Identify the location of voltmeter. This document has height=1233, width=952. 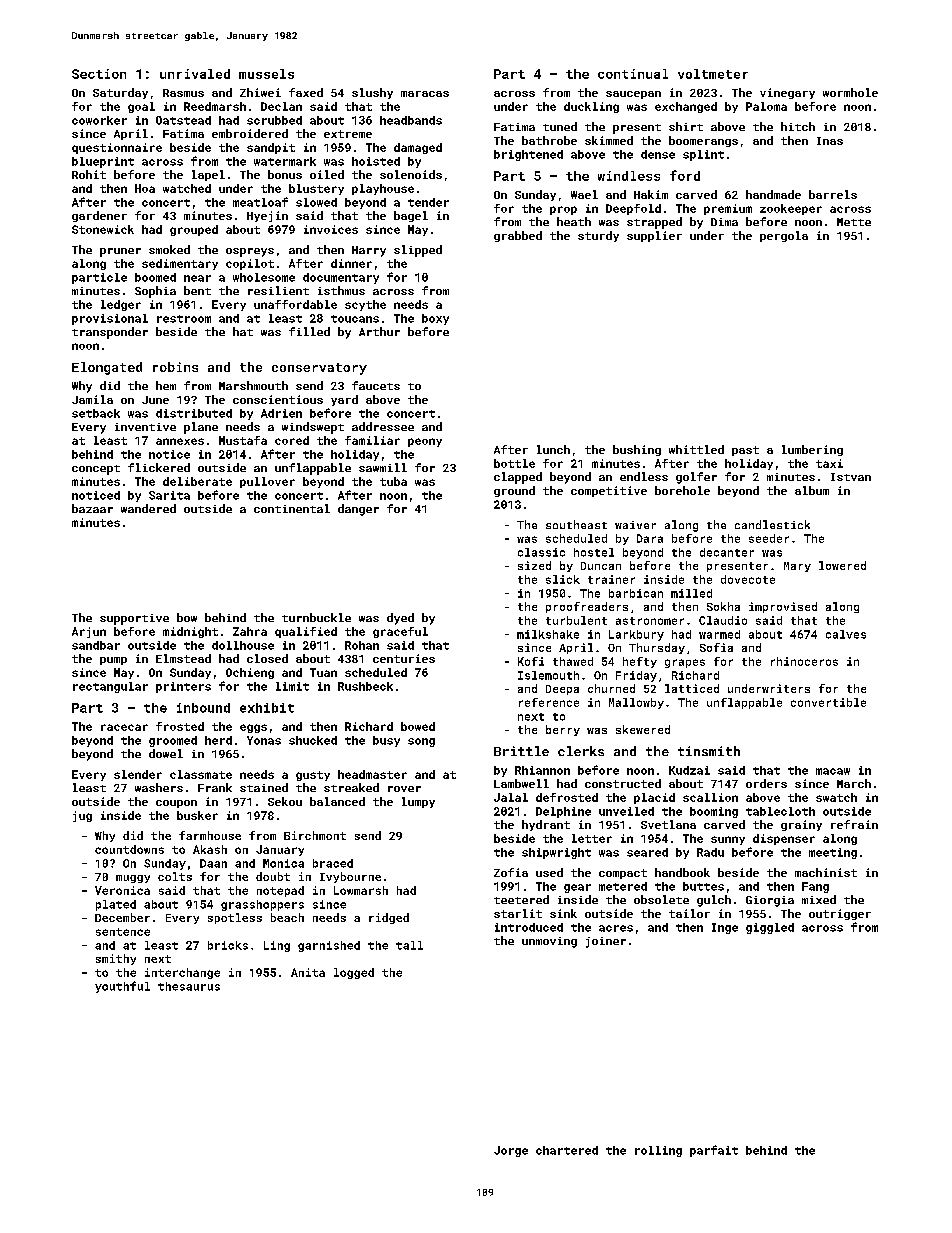
(713, 74).
